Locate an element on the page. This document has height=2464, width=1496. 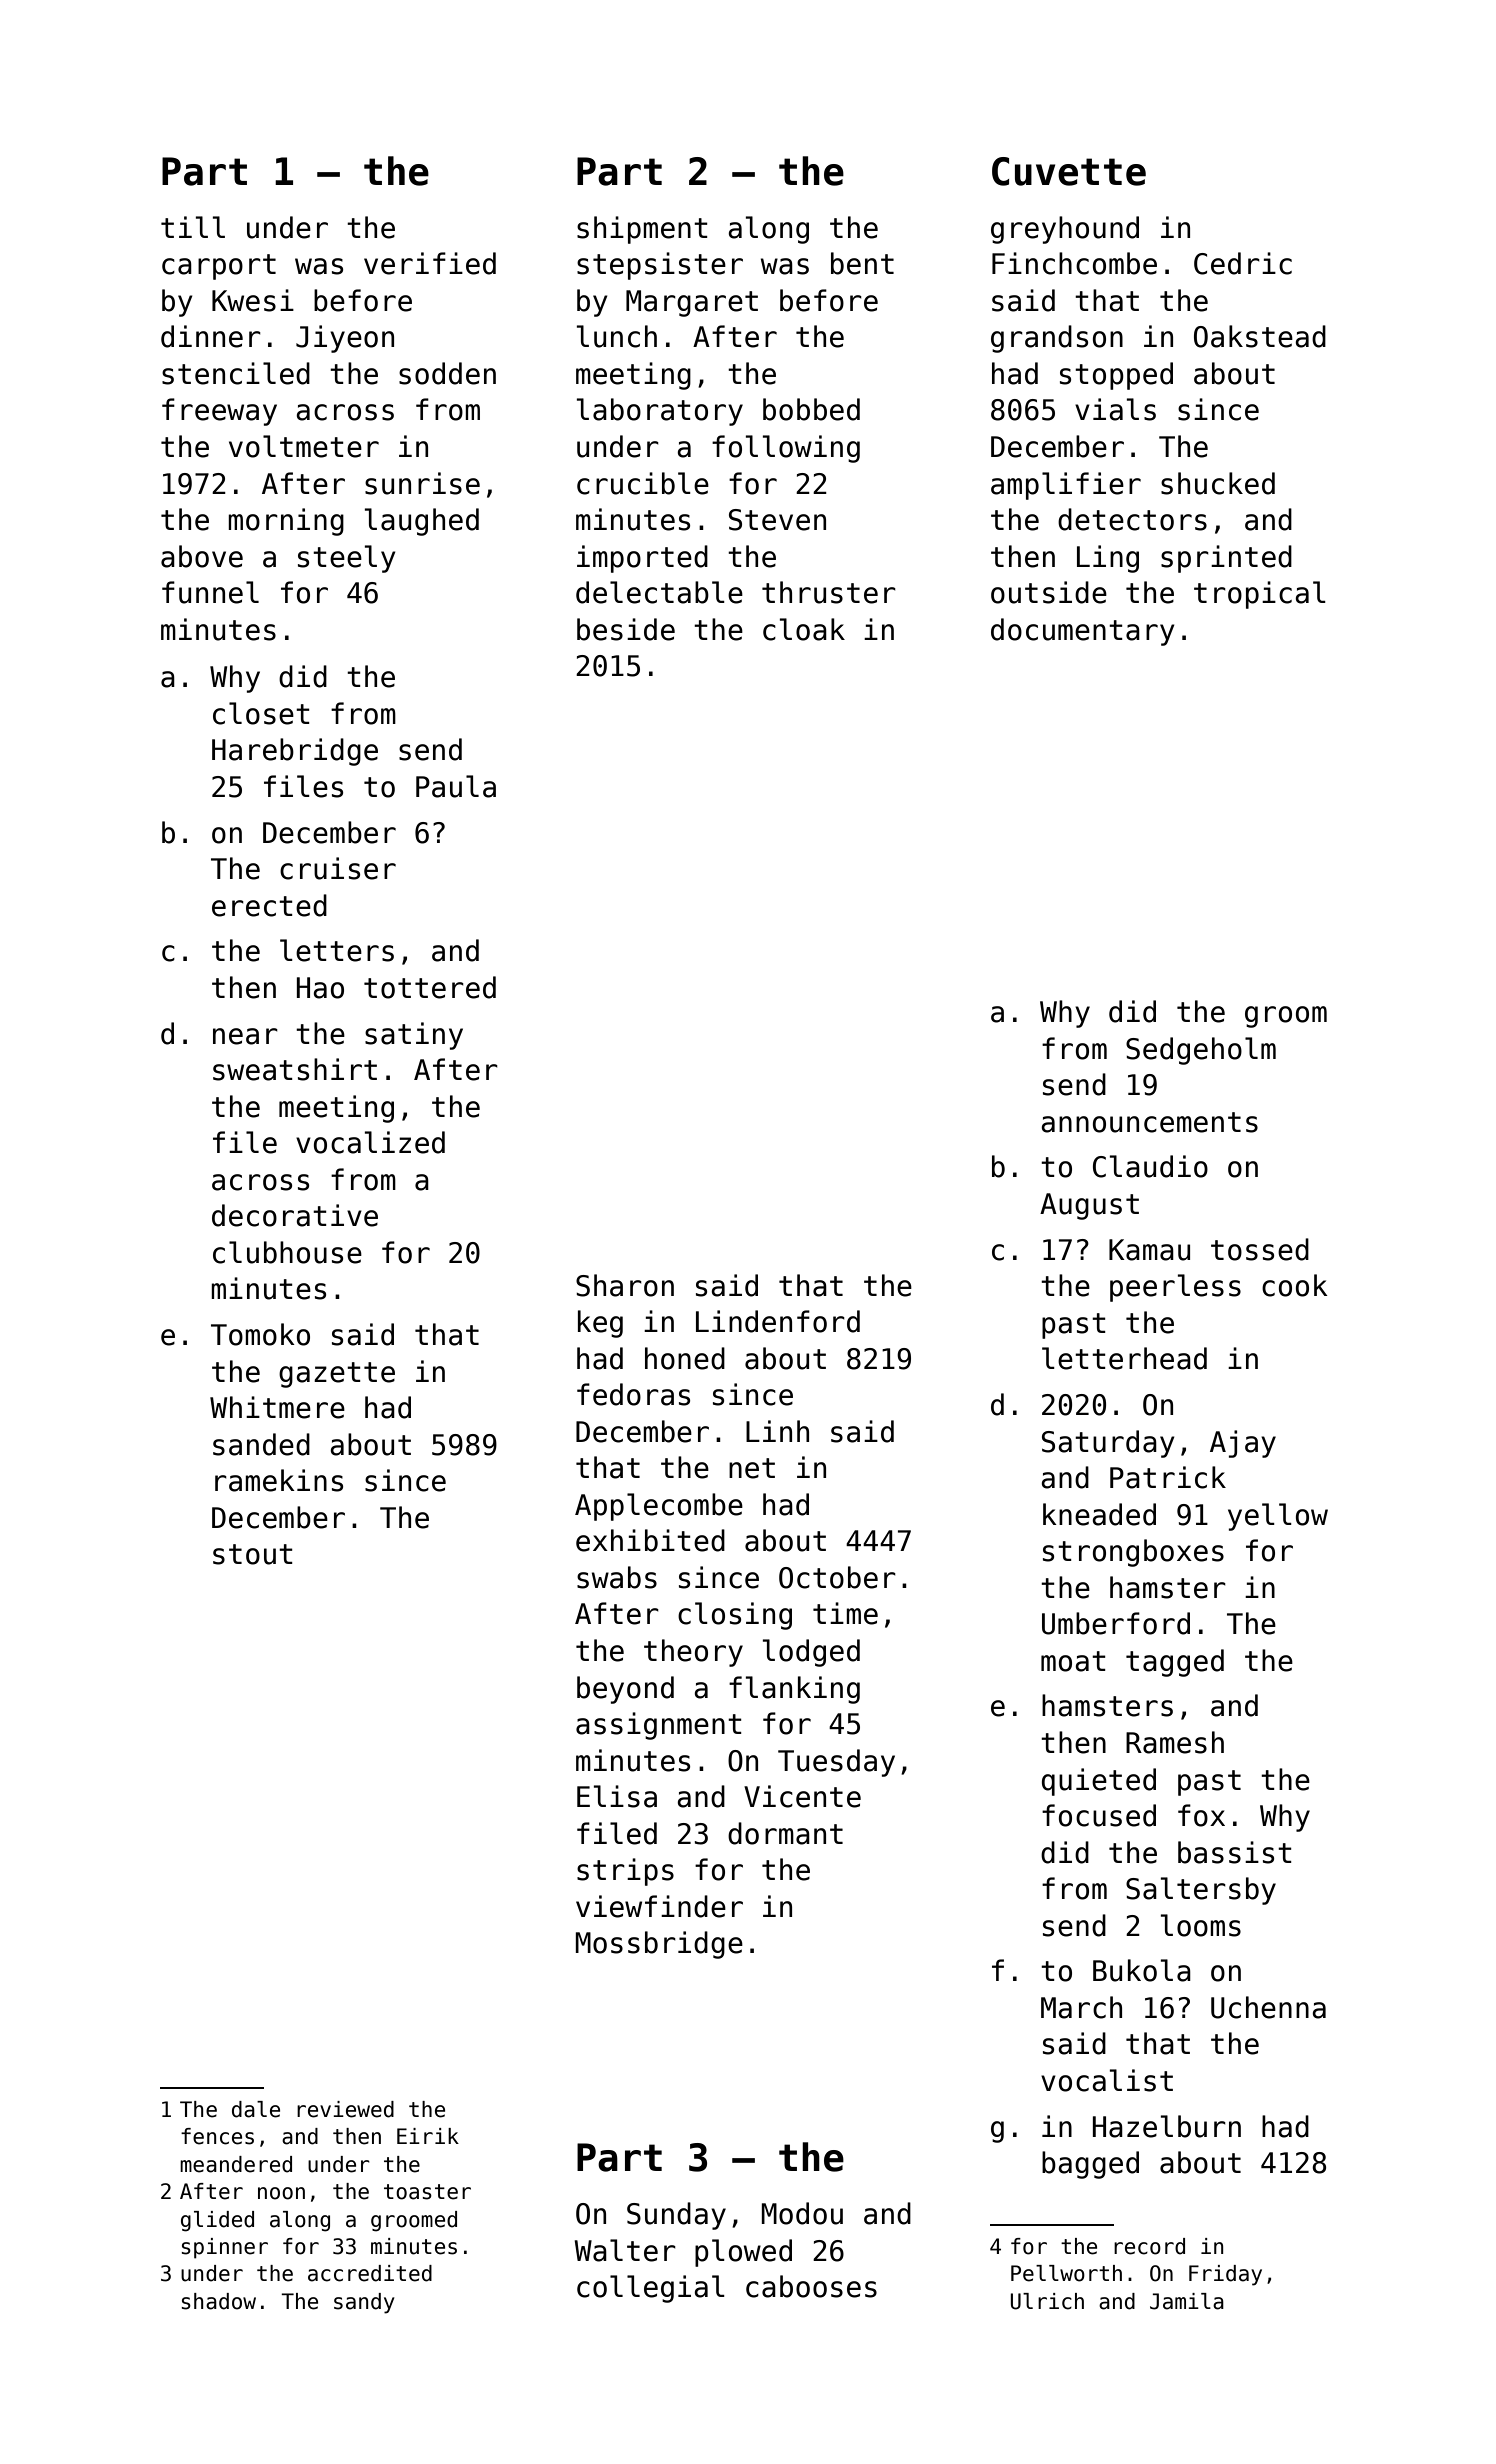
Modou is located at coordinates (802, 2213).
